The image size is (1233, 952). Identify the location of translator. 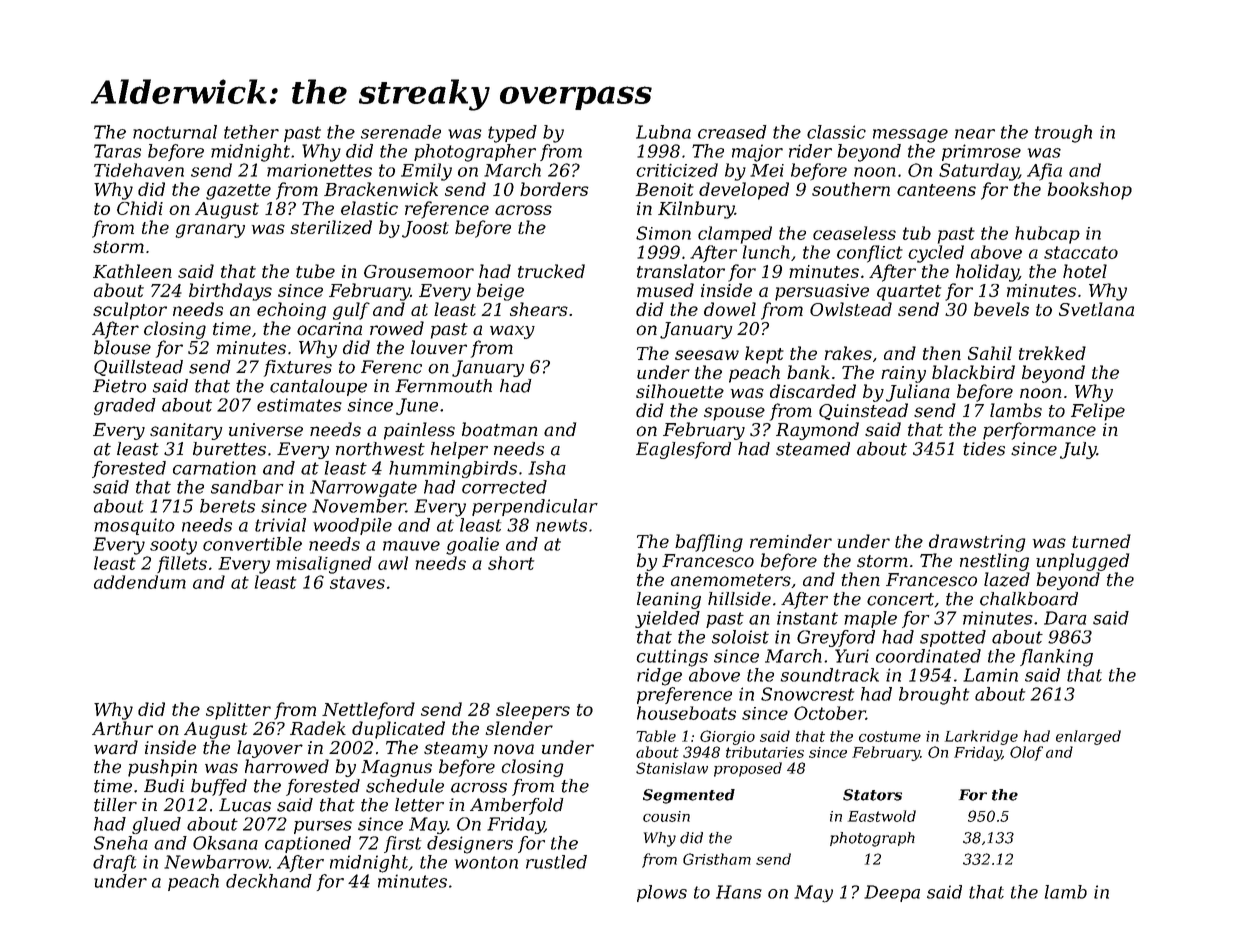
(681, 271).
